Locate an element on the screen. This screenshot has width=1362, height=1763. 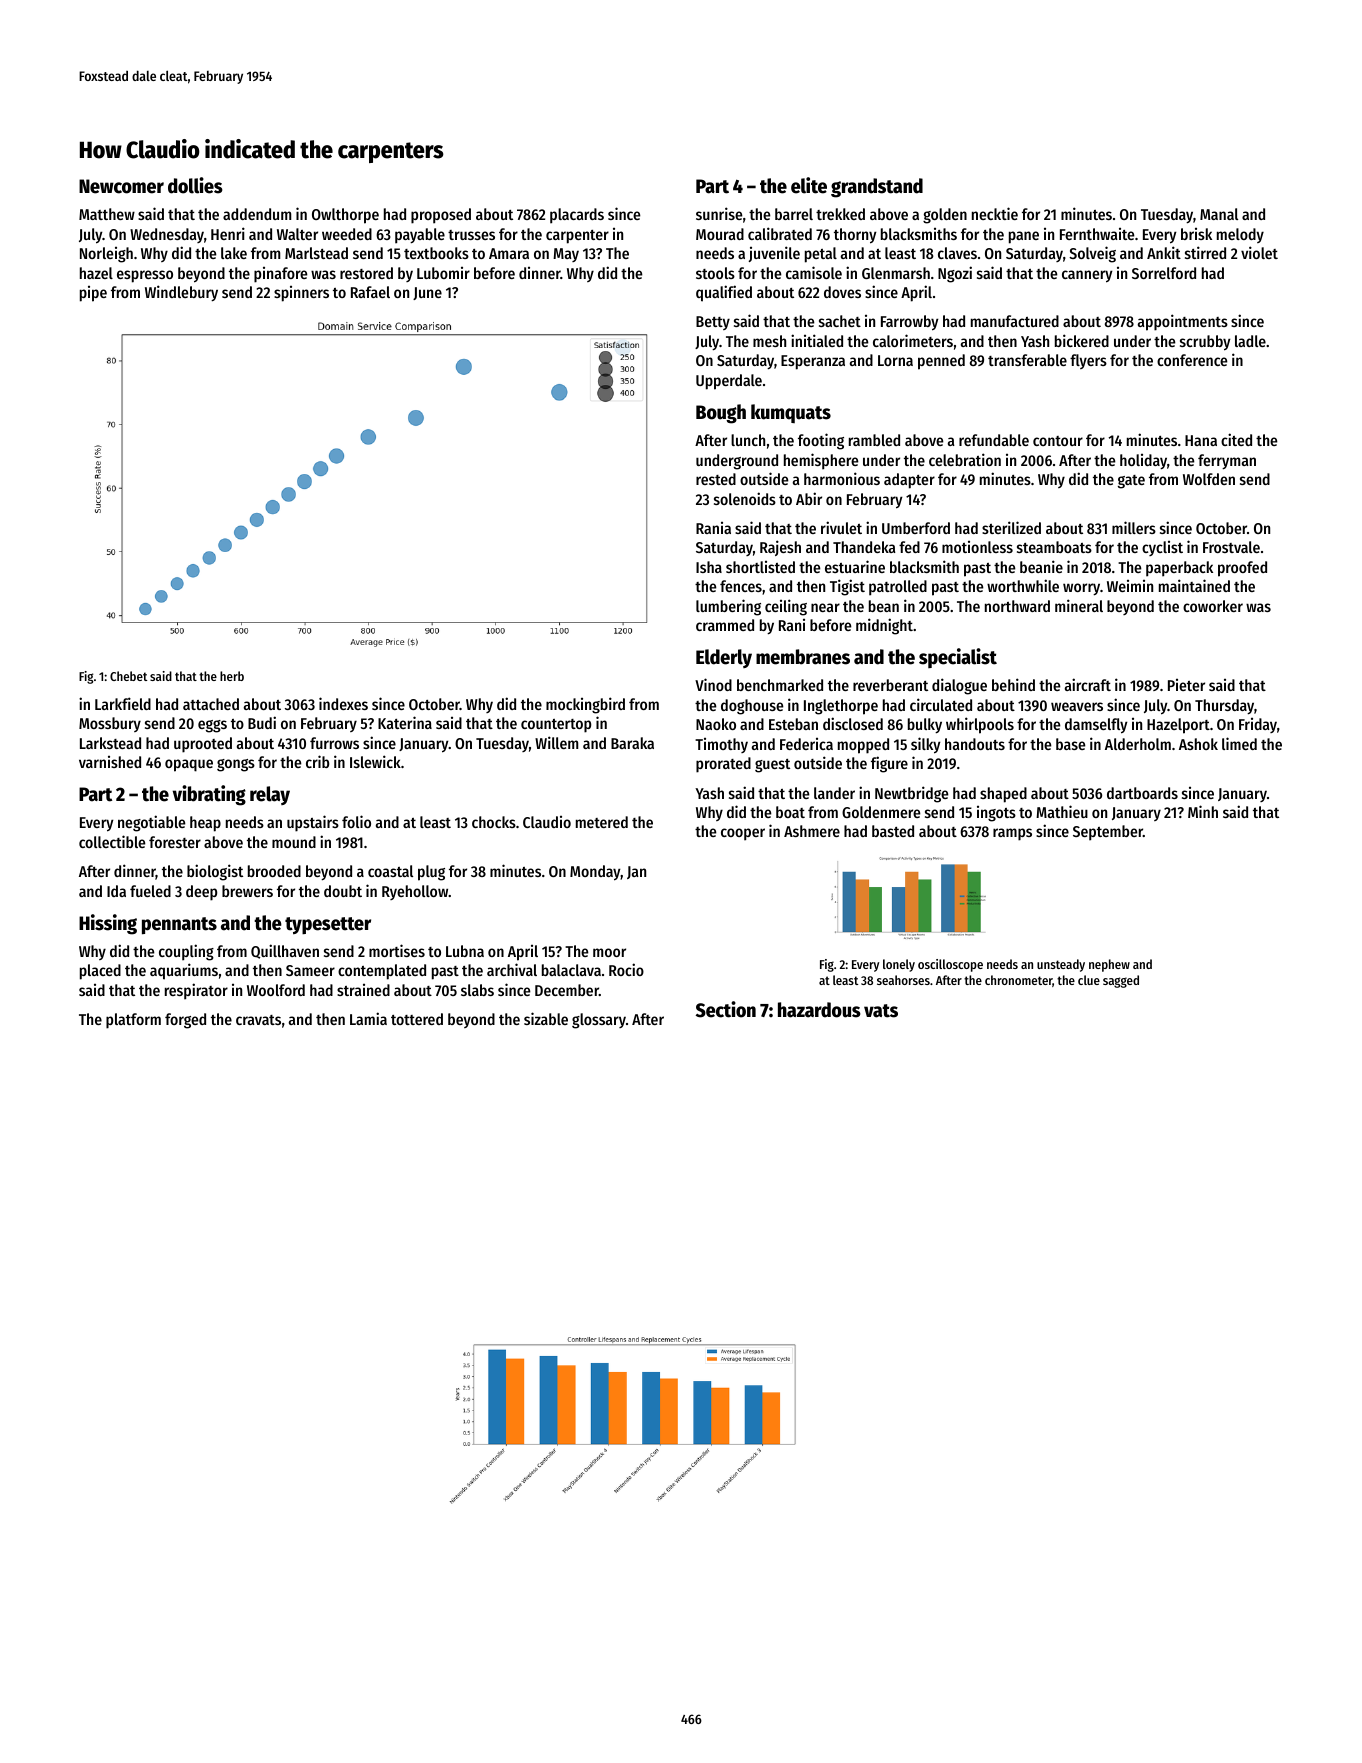
lonely is located at coordinates (899, 965).
